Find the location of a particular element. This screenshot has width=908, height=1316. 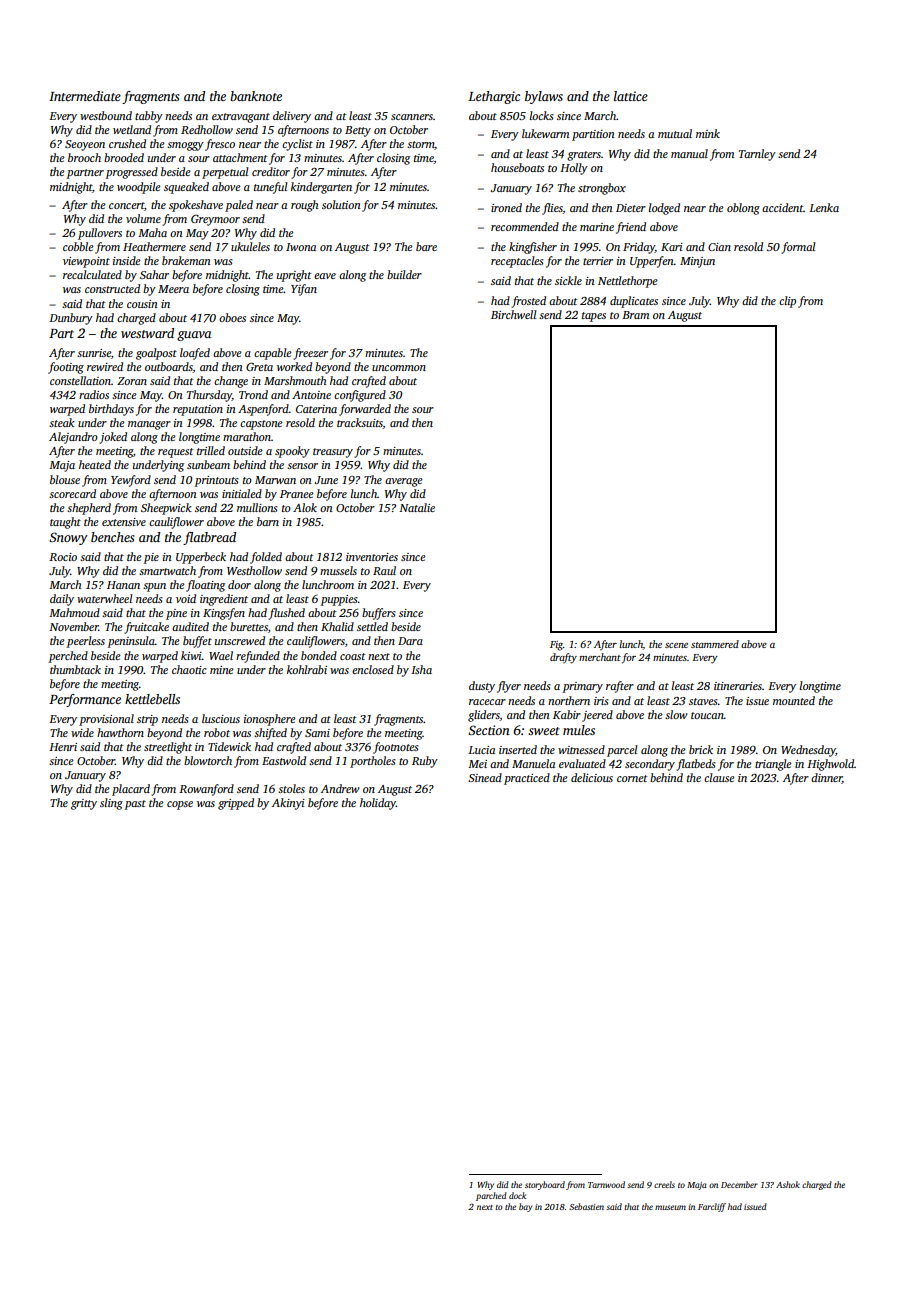

Lenka is located at coordinates (824, 207).
